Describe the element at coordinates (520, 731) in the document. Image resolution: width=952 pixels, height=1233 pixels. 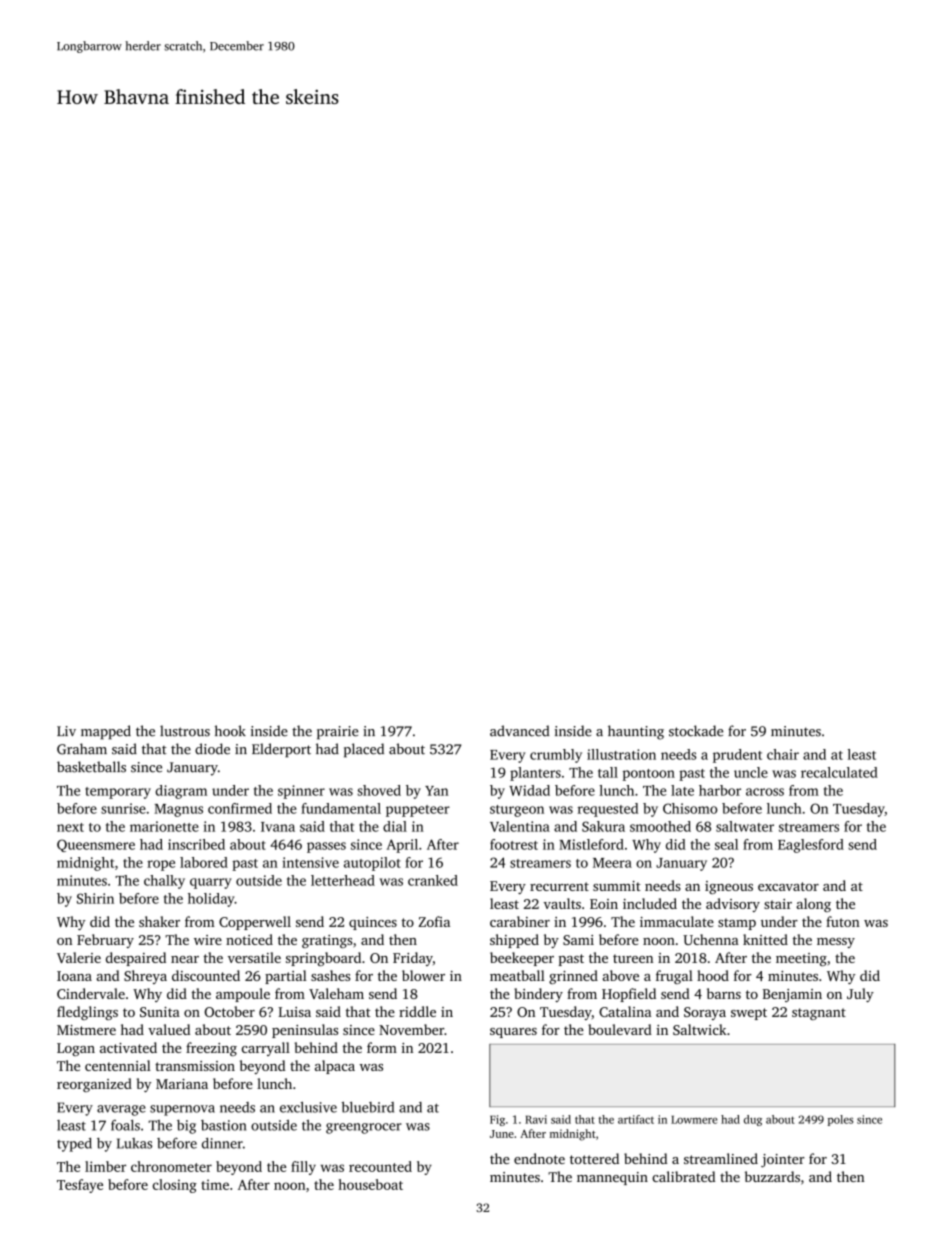
I see `advanced` at that location.
